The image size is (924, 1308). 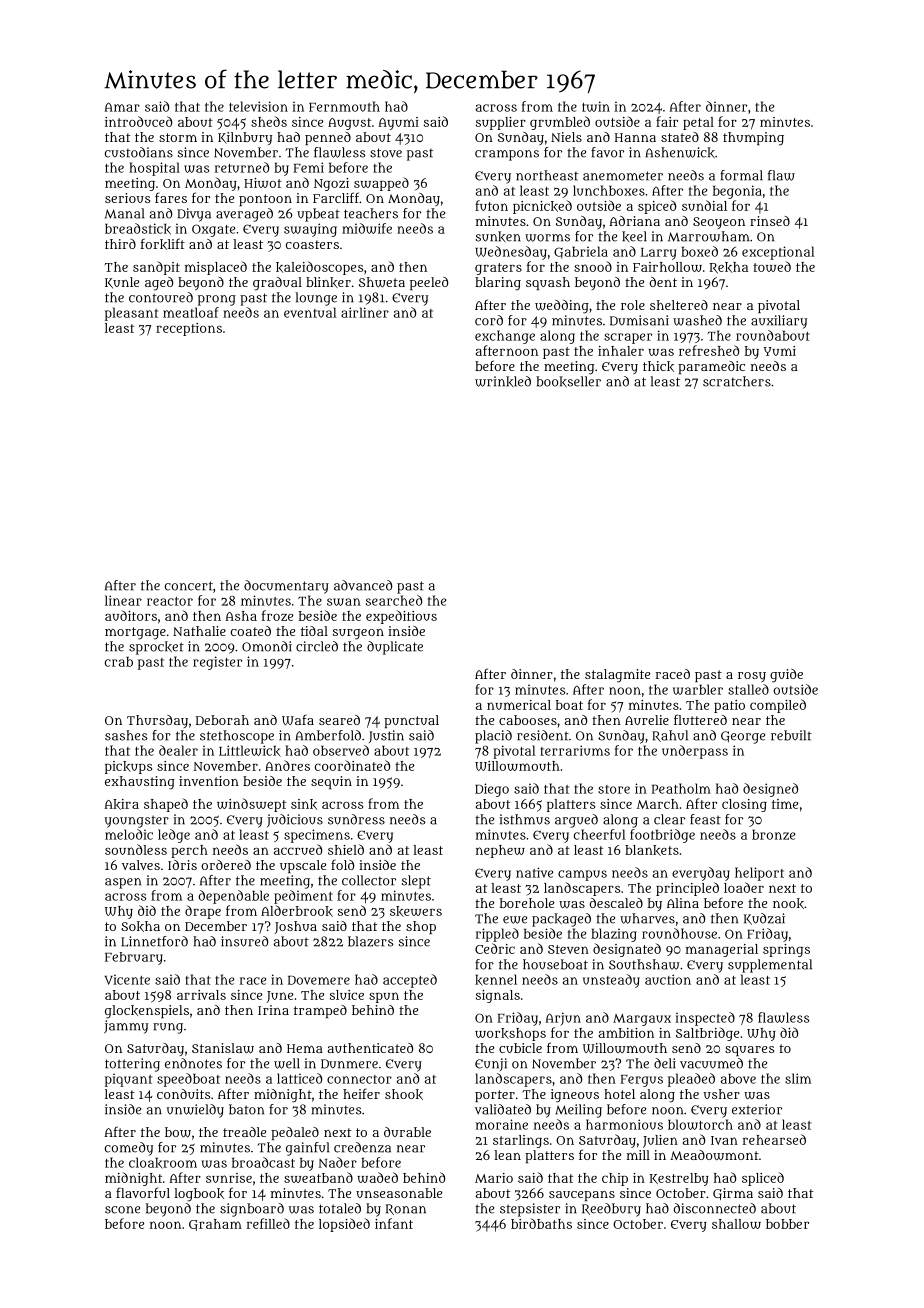 What do you see at coordinates (791, 735) in the image?
I see `rebuilt` at bounding box center [791, 735].
